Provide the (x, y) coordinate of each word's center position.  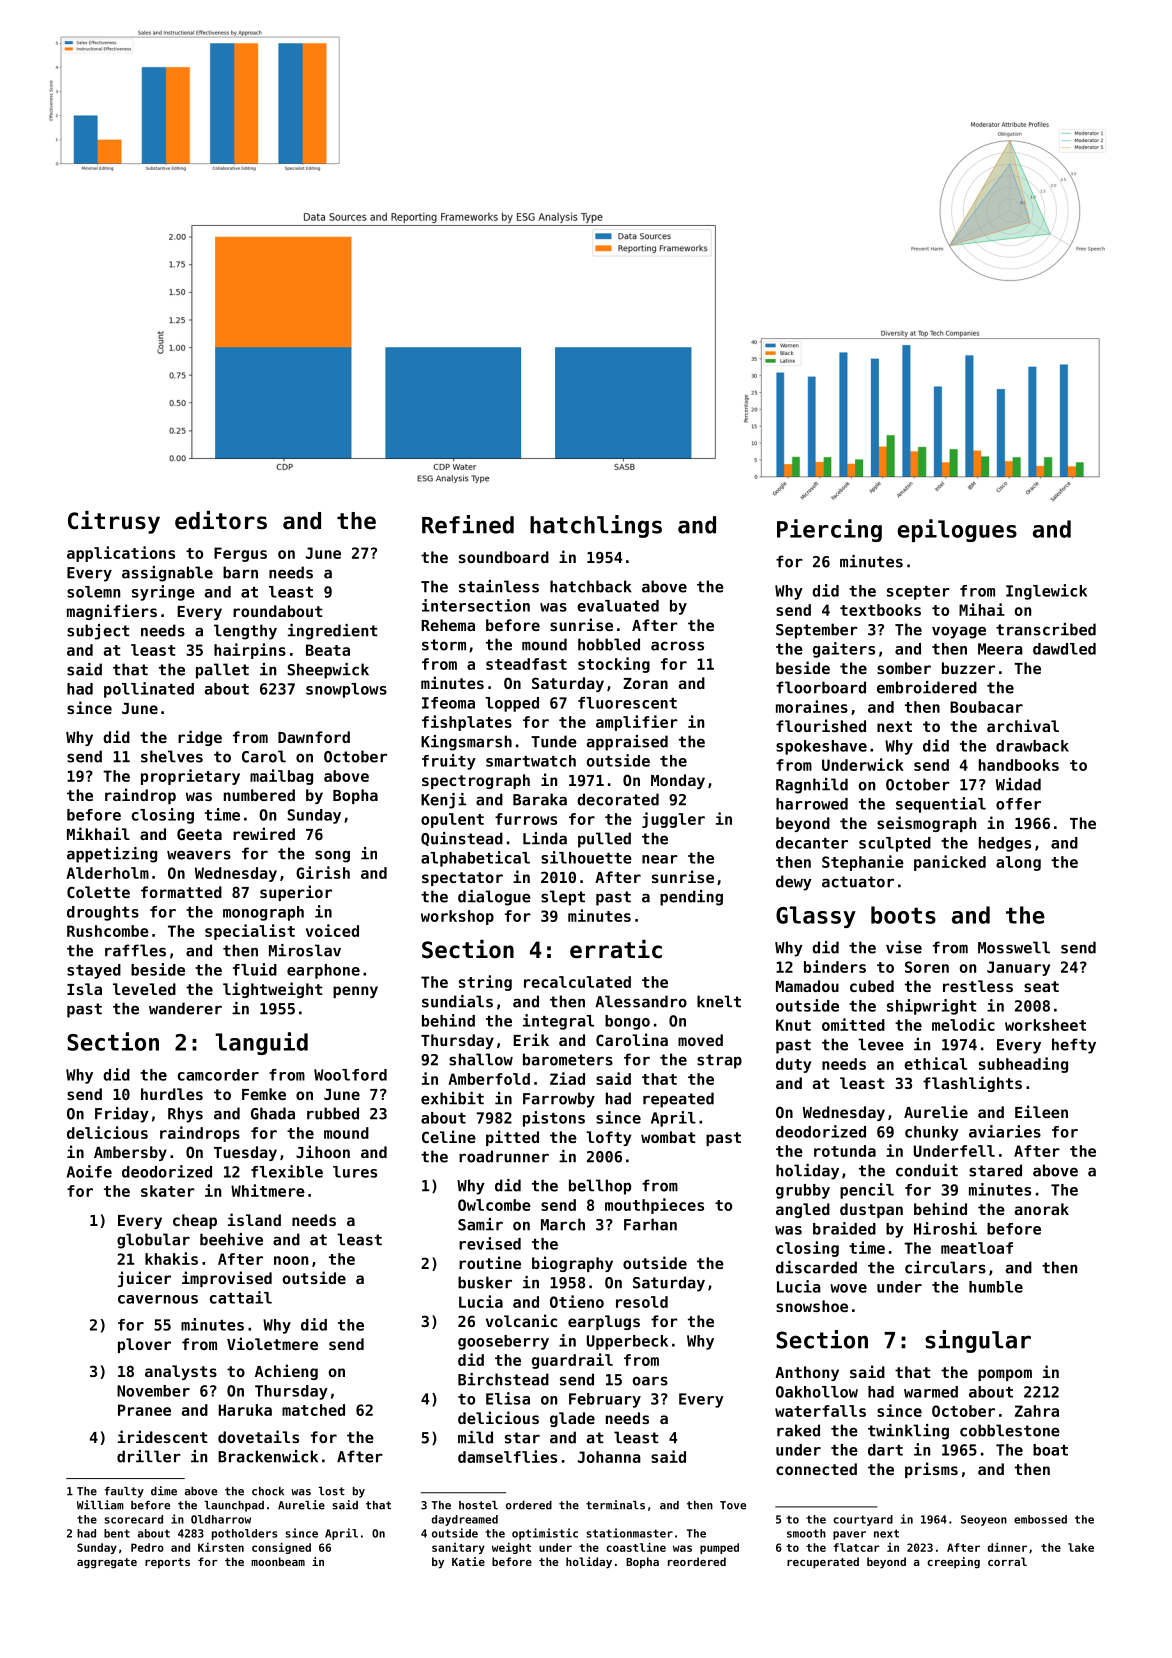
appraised (627, 743)
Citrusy (114, 522)
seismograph (926, 824)
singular (978, 1341)
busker (485, 1282)
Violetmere (272, 1343)
